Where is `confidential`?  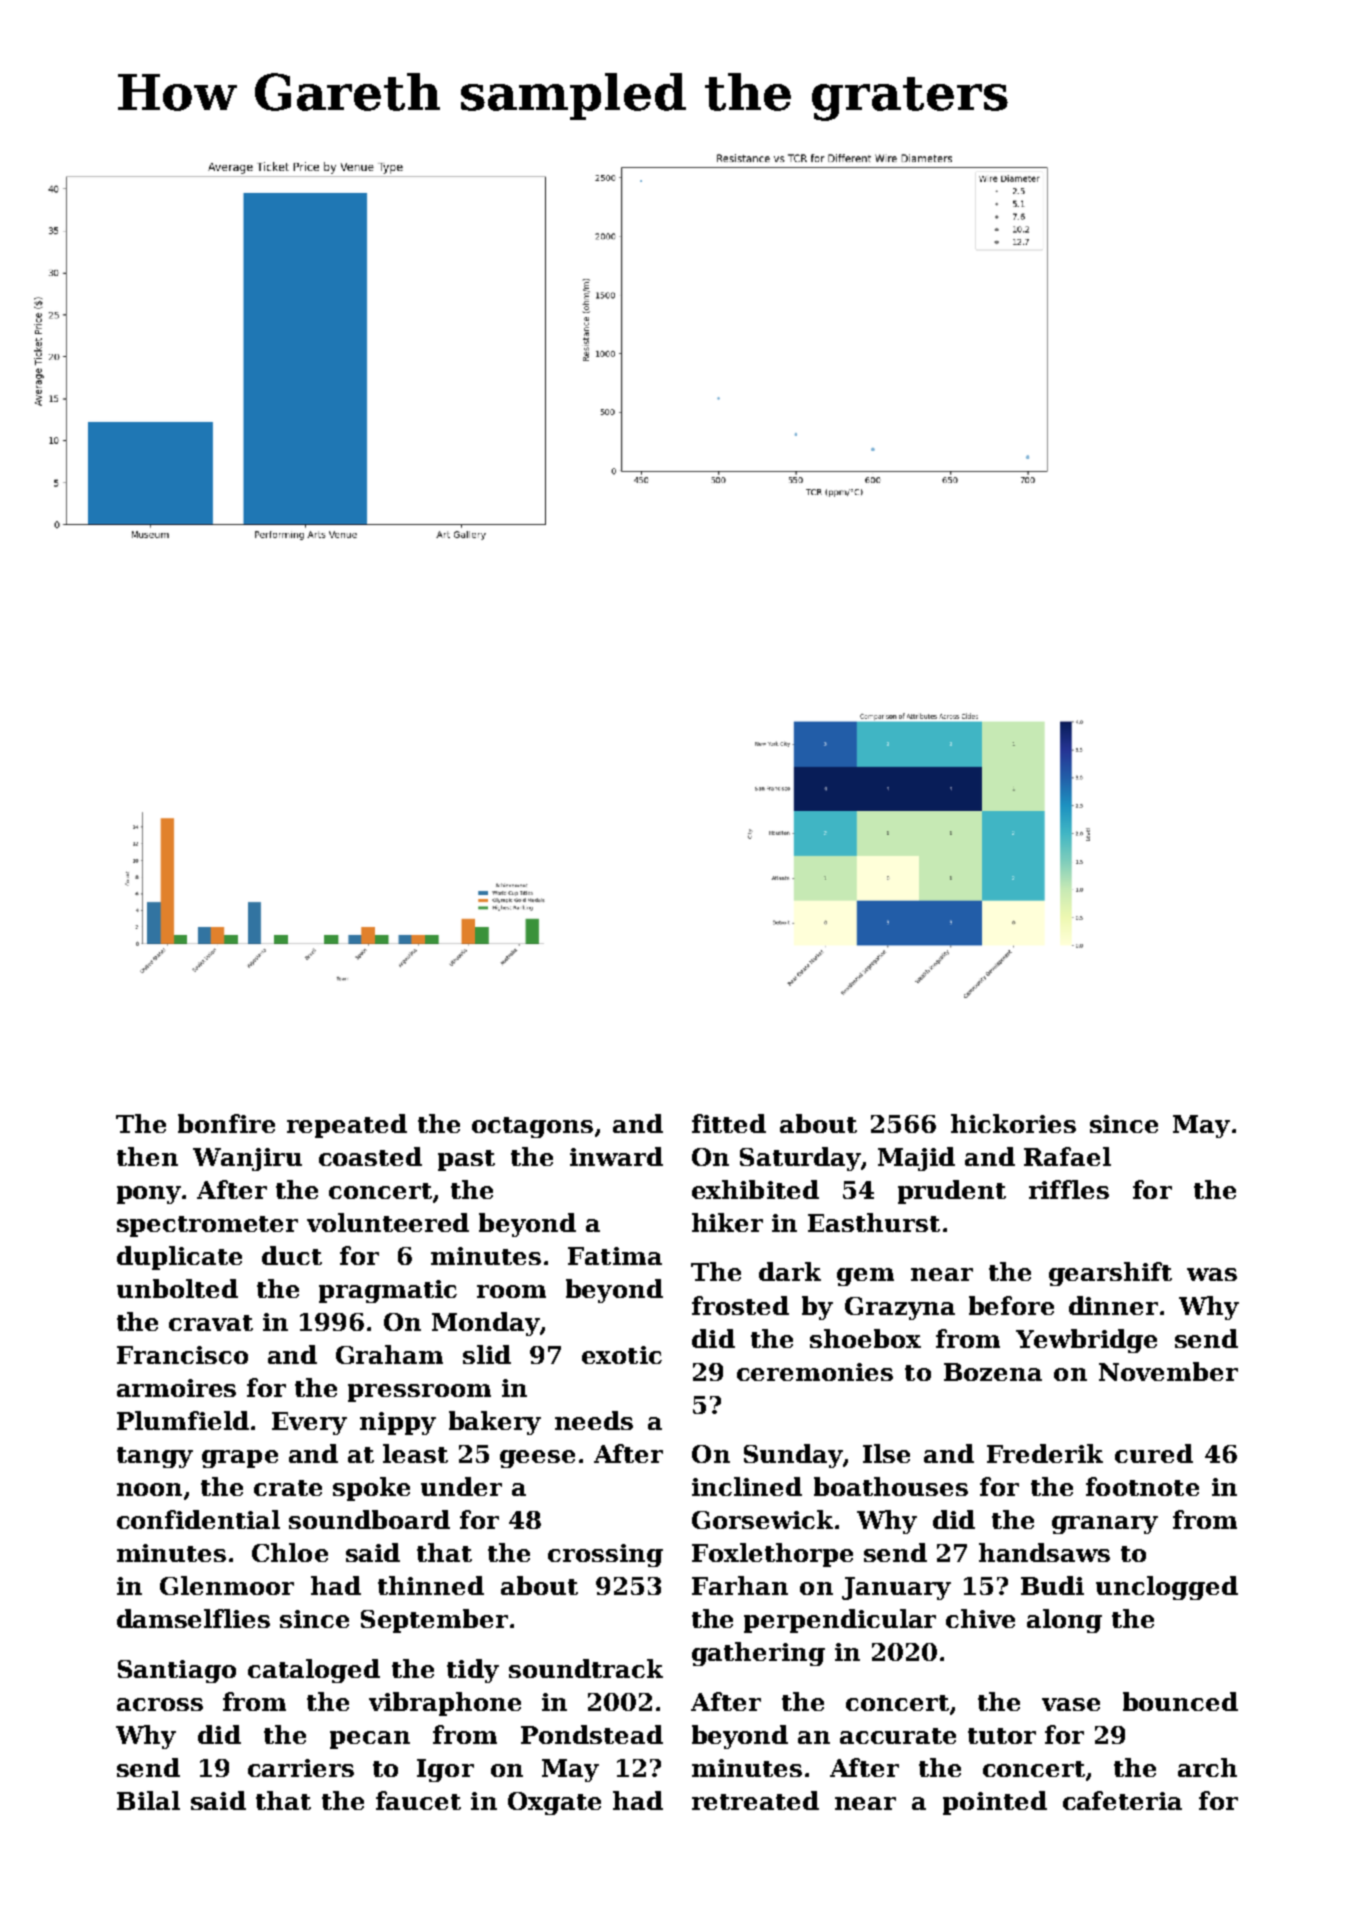
confidential is located at coordinates (198, 1519).
